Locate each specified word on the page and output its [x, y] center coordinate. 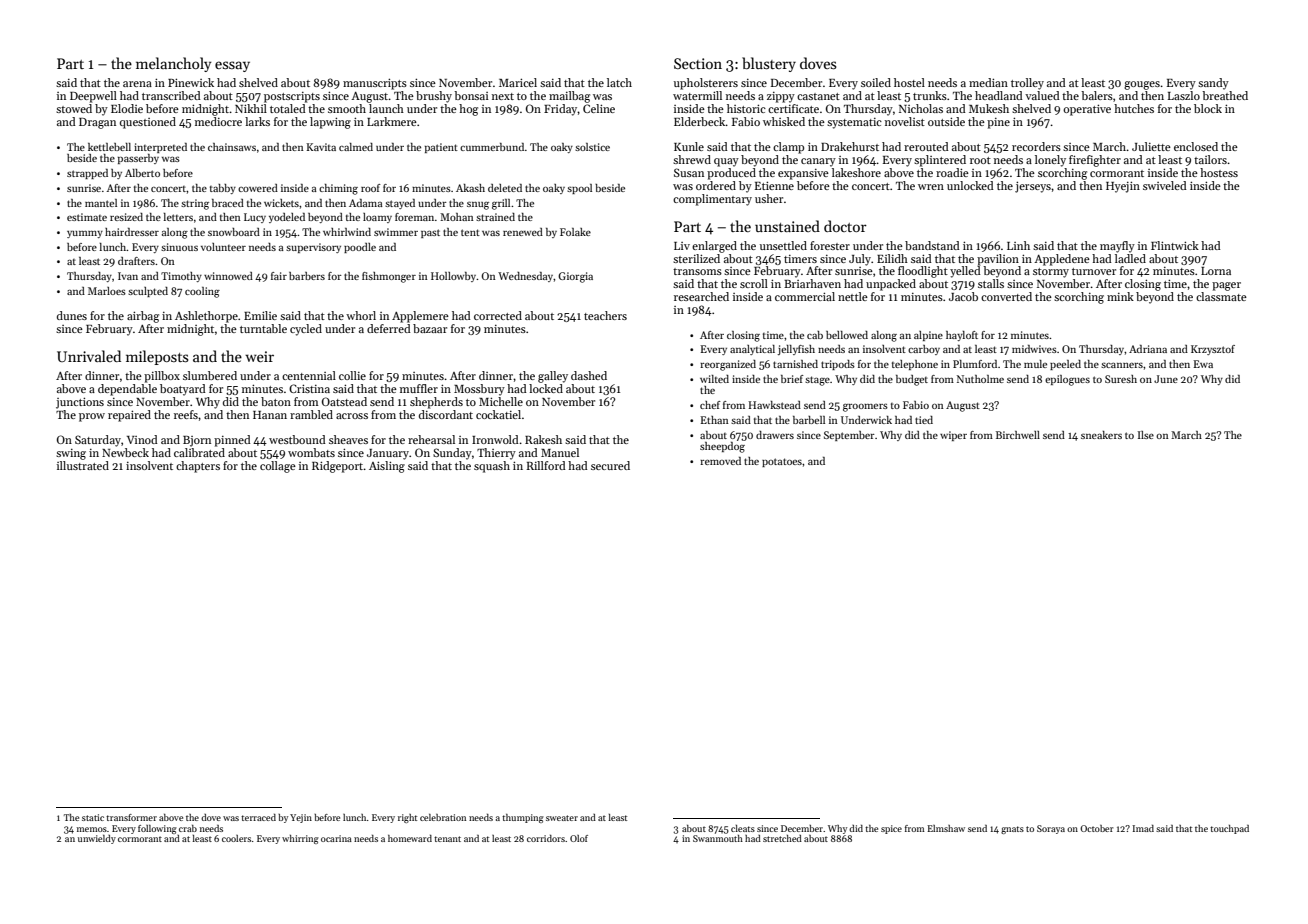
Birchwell [1018, 435]
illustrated [83, 465]
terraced [258, 817]
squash [492, 467]
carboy [924, 350]
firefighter [1095, 161]
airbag [143, 317]
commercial [805, 296]
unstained [787, 226]
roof [371, 188]
